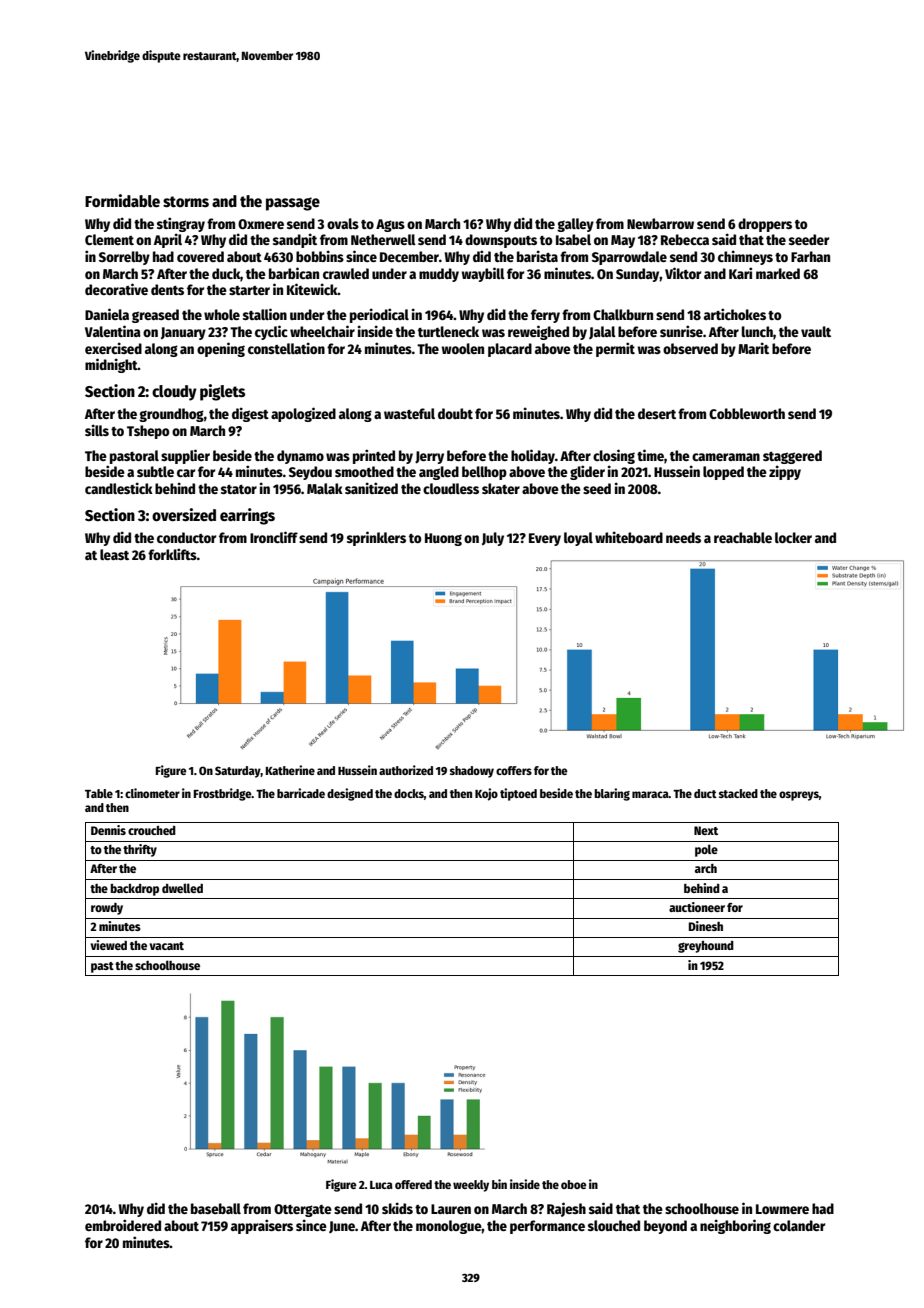  What do you see at coordinates (657, 413) in the document?
I see `desert` at bounding box center [657, 413].
